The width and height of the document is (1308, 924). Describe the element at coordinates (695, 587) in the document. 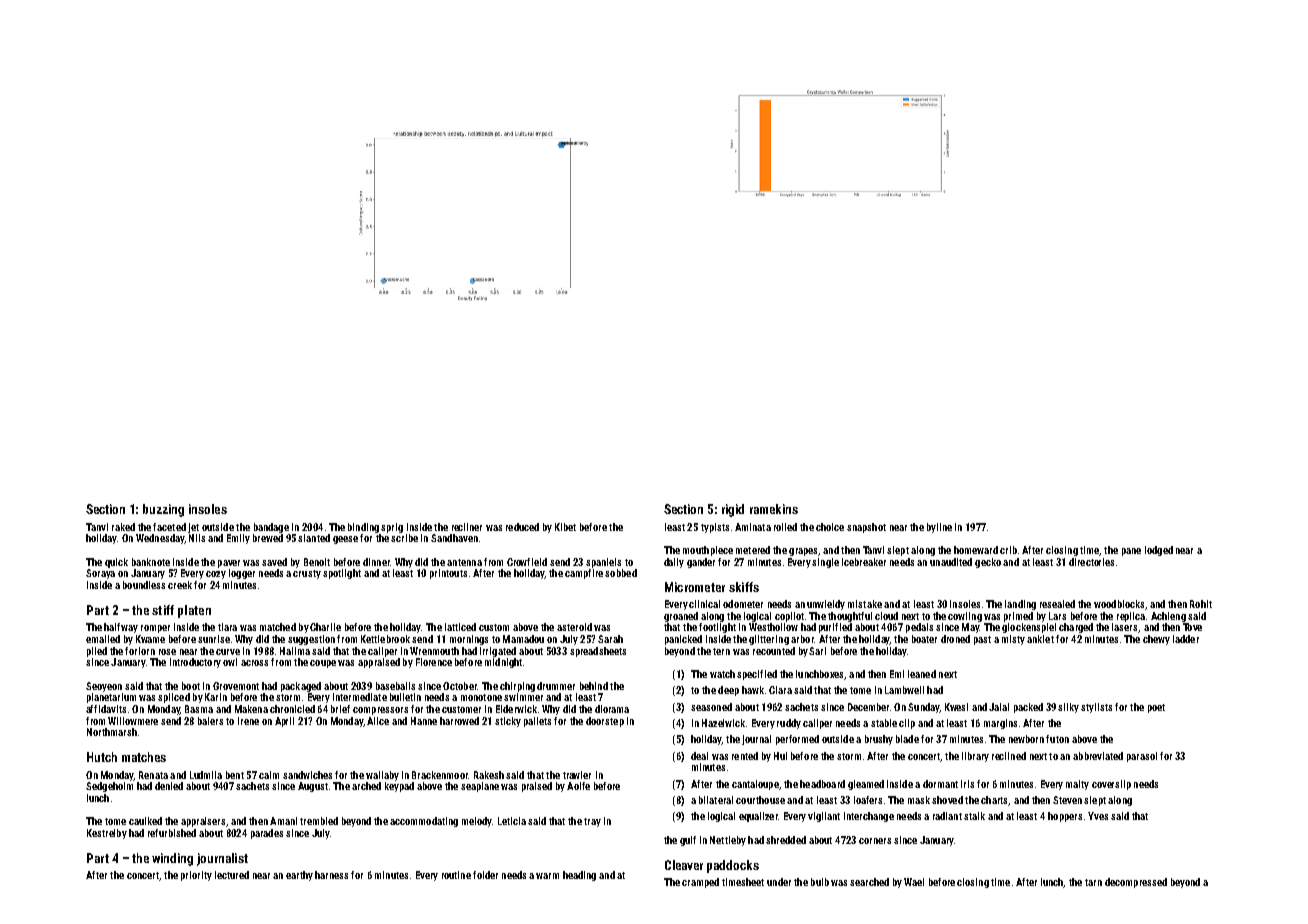

I see `Micrometer` at that location.
